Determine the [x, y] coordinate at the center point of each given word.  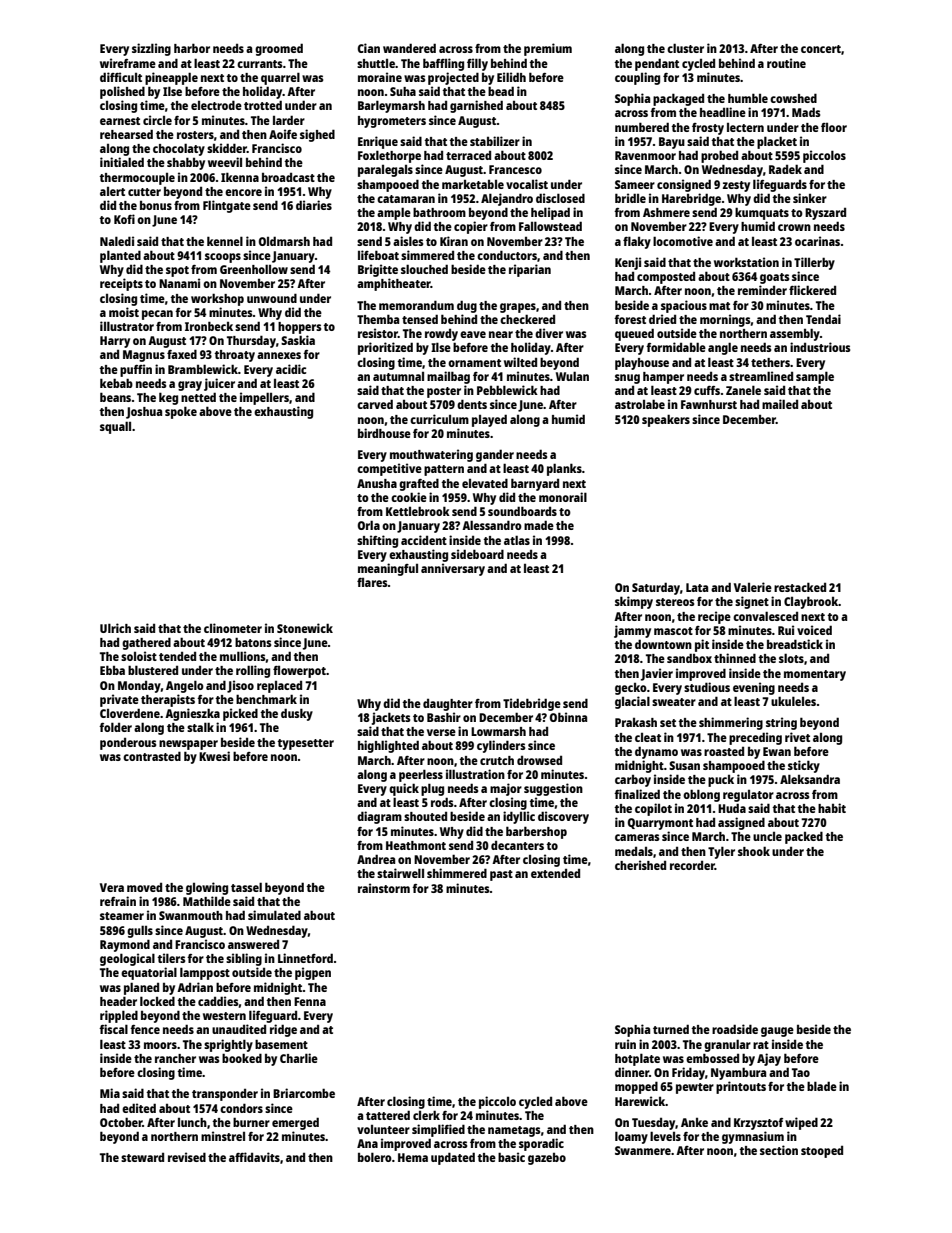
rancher [175, 1058]
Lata [697, 587]
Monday [139, 687]
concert [821, 49]
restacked [800, 587]
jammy [632, 631]
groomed [279, 49]
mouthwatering [431, 455]
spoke [181, 412]
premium [548, 49]
